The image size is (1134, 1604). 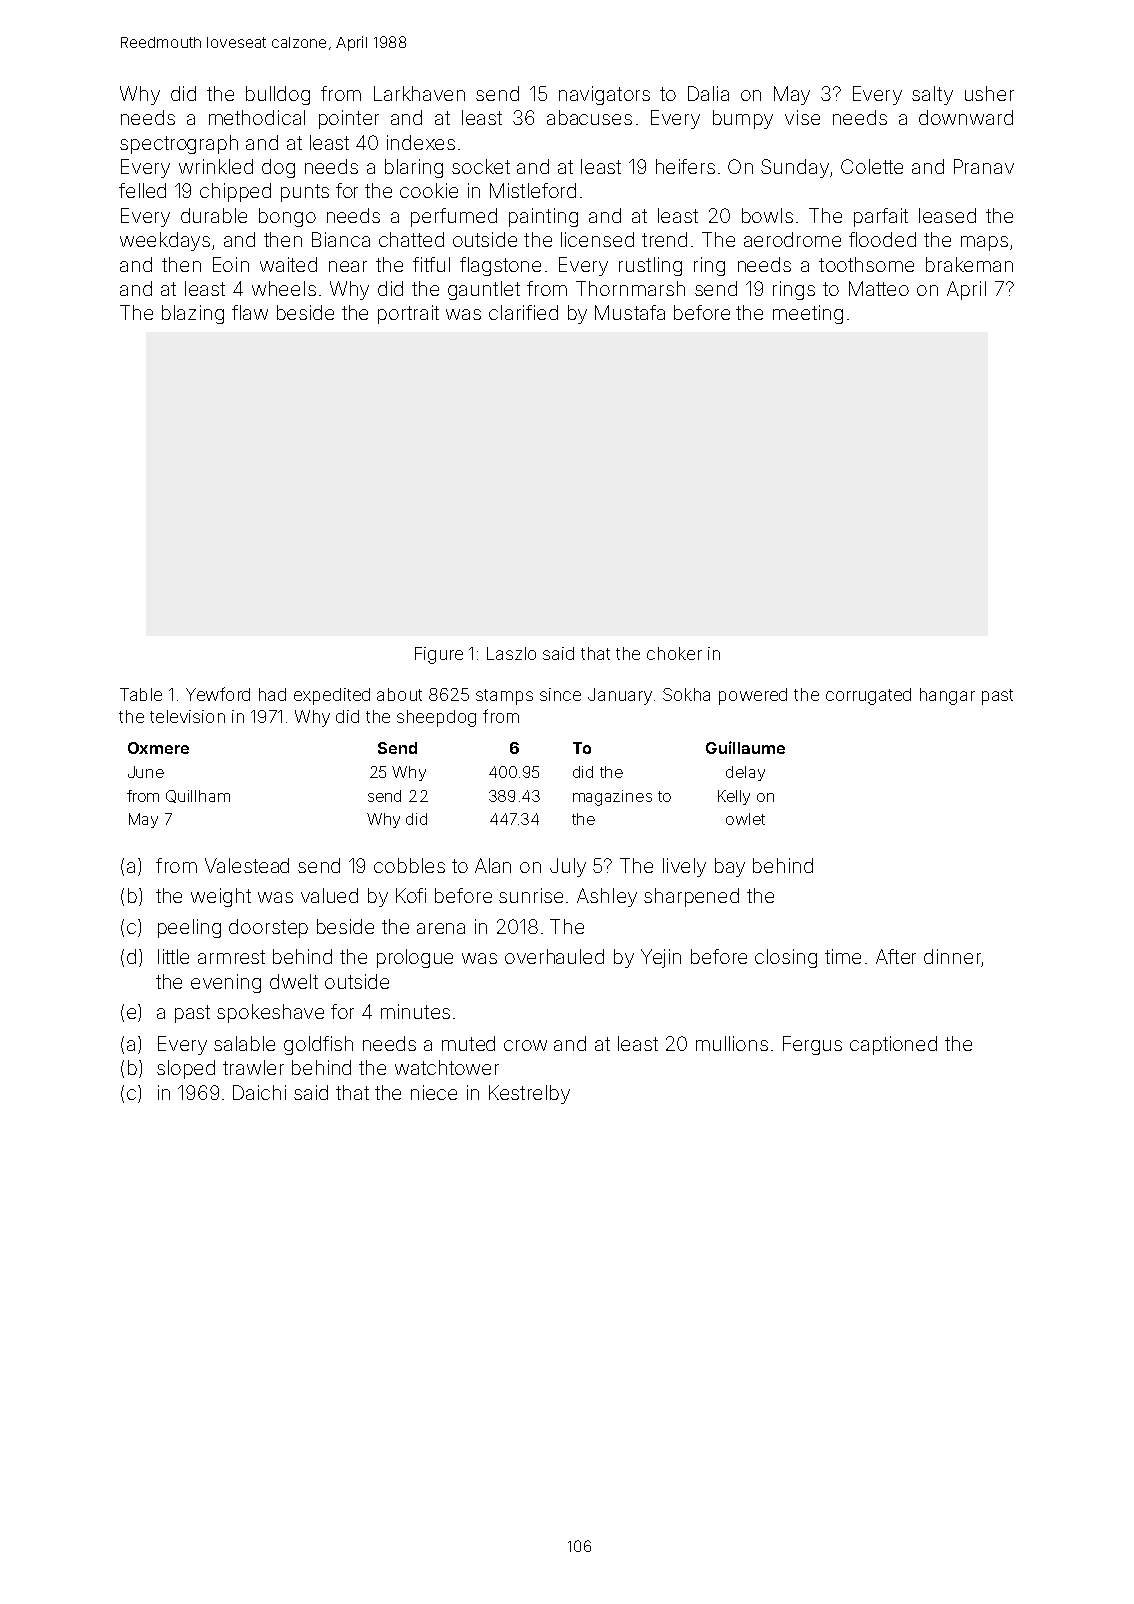 What do you see at coordinates (568, 867) in the screenshot?
I see `July` at bounding box center [568, 867].
